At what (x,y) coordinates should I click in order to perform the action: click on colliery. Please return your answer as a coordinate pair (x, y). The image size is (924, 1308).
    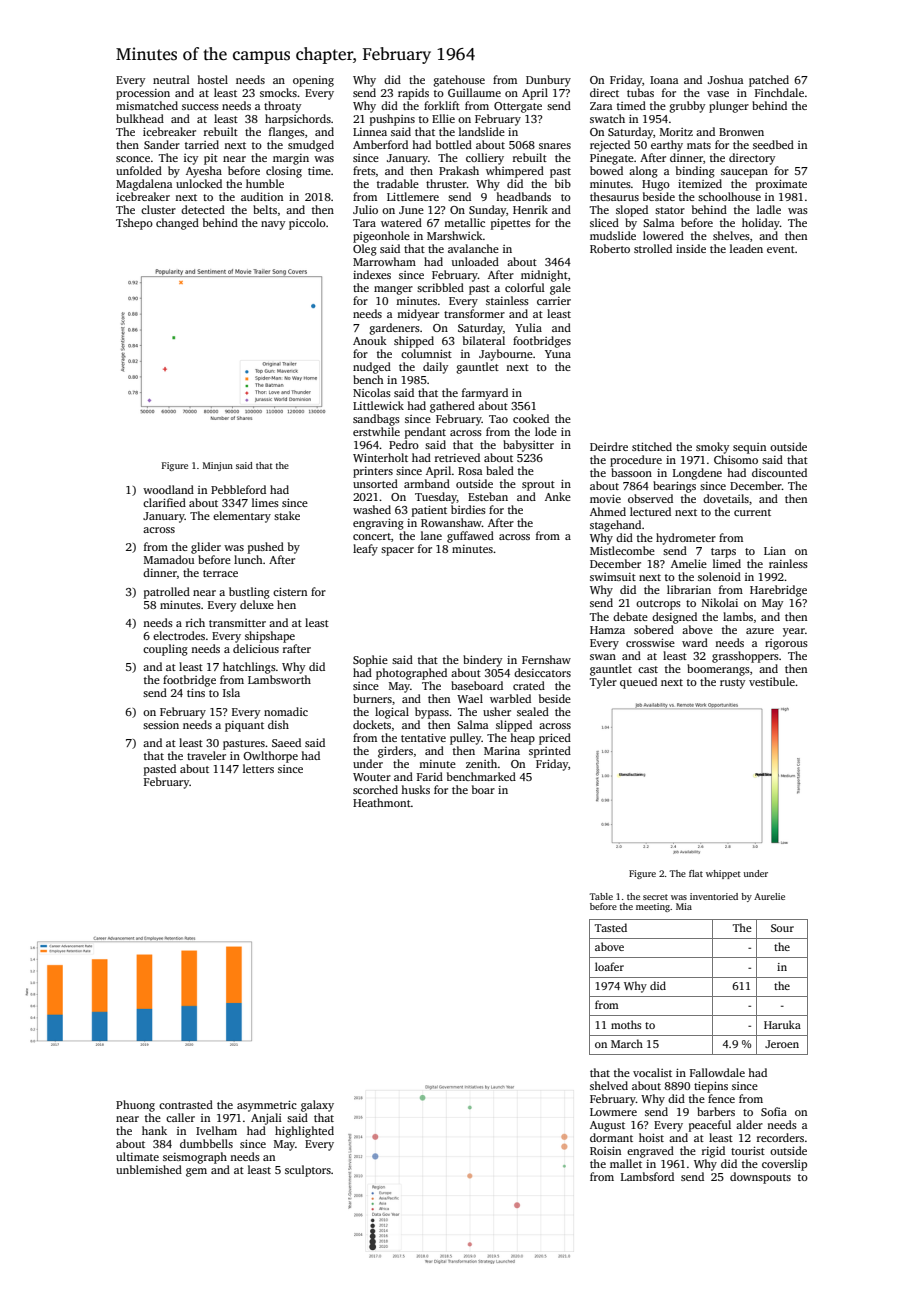
    Looking at the image, I should click on (485, 159).
